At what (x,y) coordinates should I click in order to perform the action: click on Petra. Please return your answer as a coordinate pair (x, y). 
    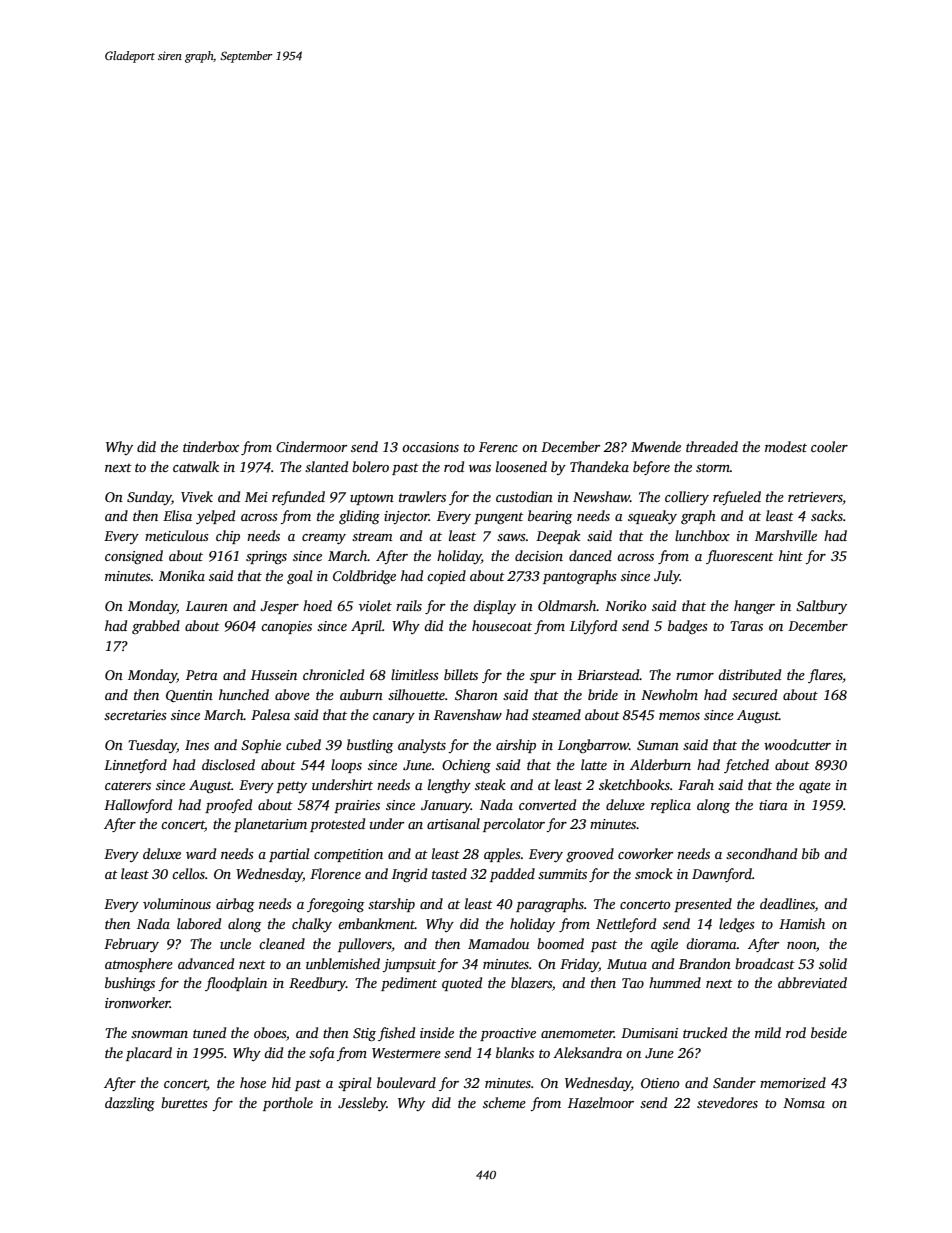
    Looking at the image, I should click on (202, 675).
